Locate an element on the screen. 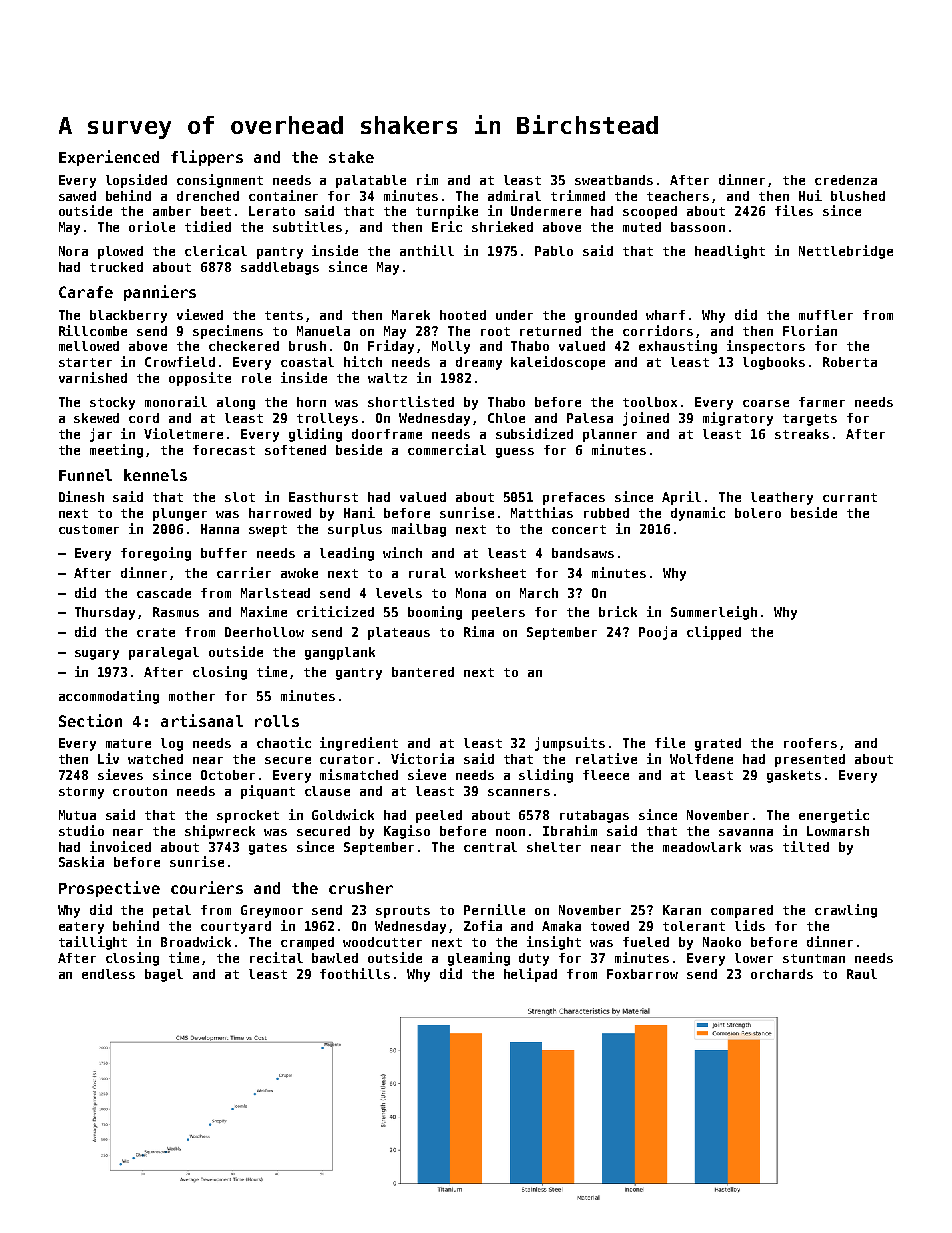 The image size is (952, 1233). palatable is located at coordinates (371, 181).
